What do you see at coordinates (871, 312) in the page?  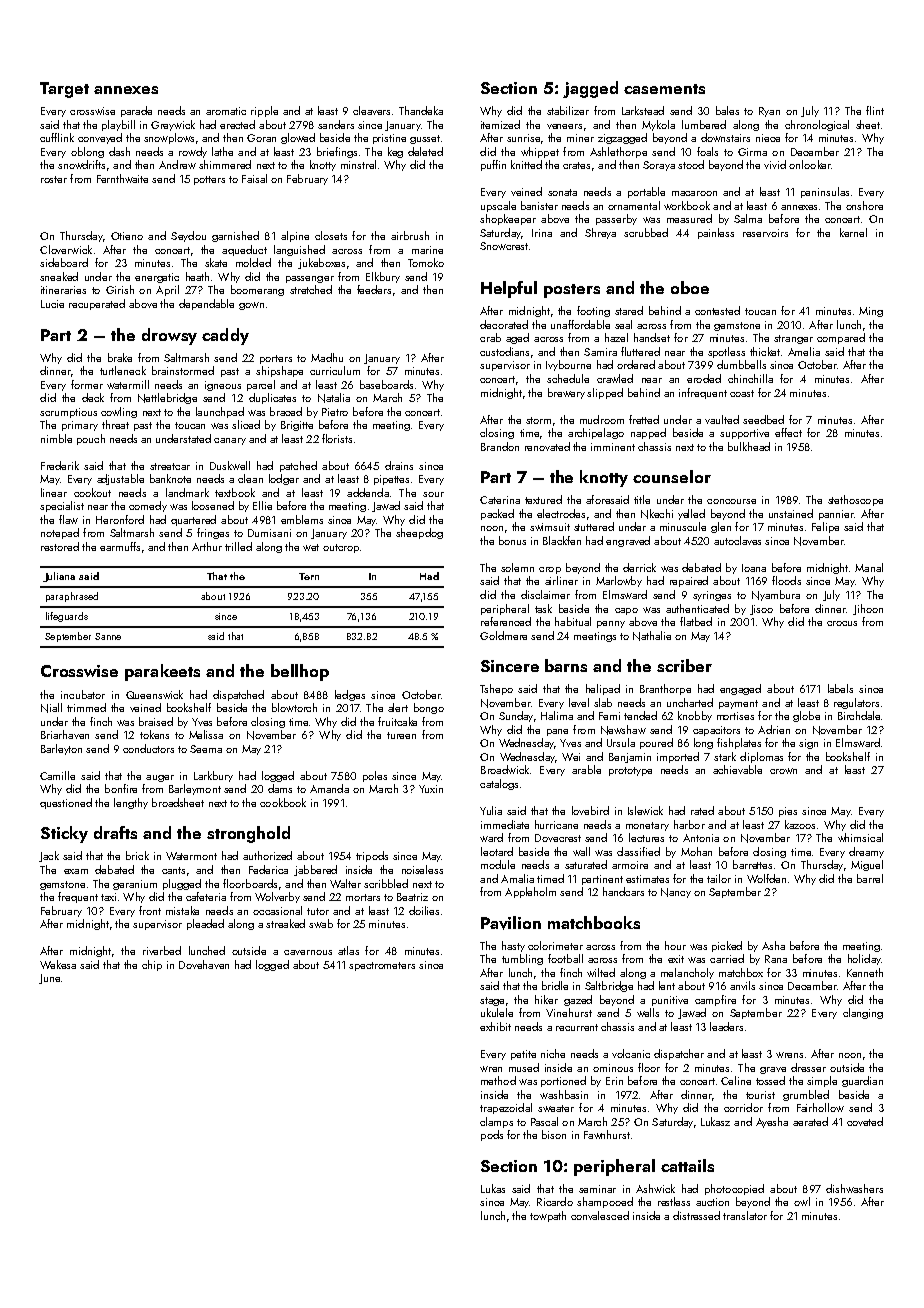 I see `Ming` at bounding box center [871, 312].
